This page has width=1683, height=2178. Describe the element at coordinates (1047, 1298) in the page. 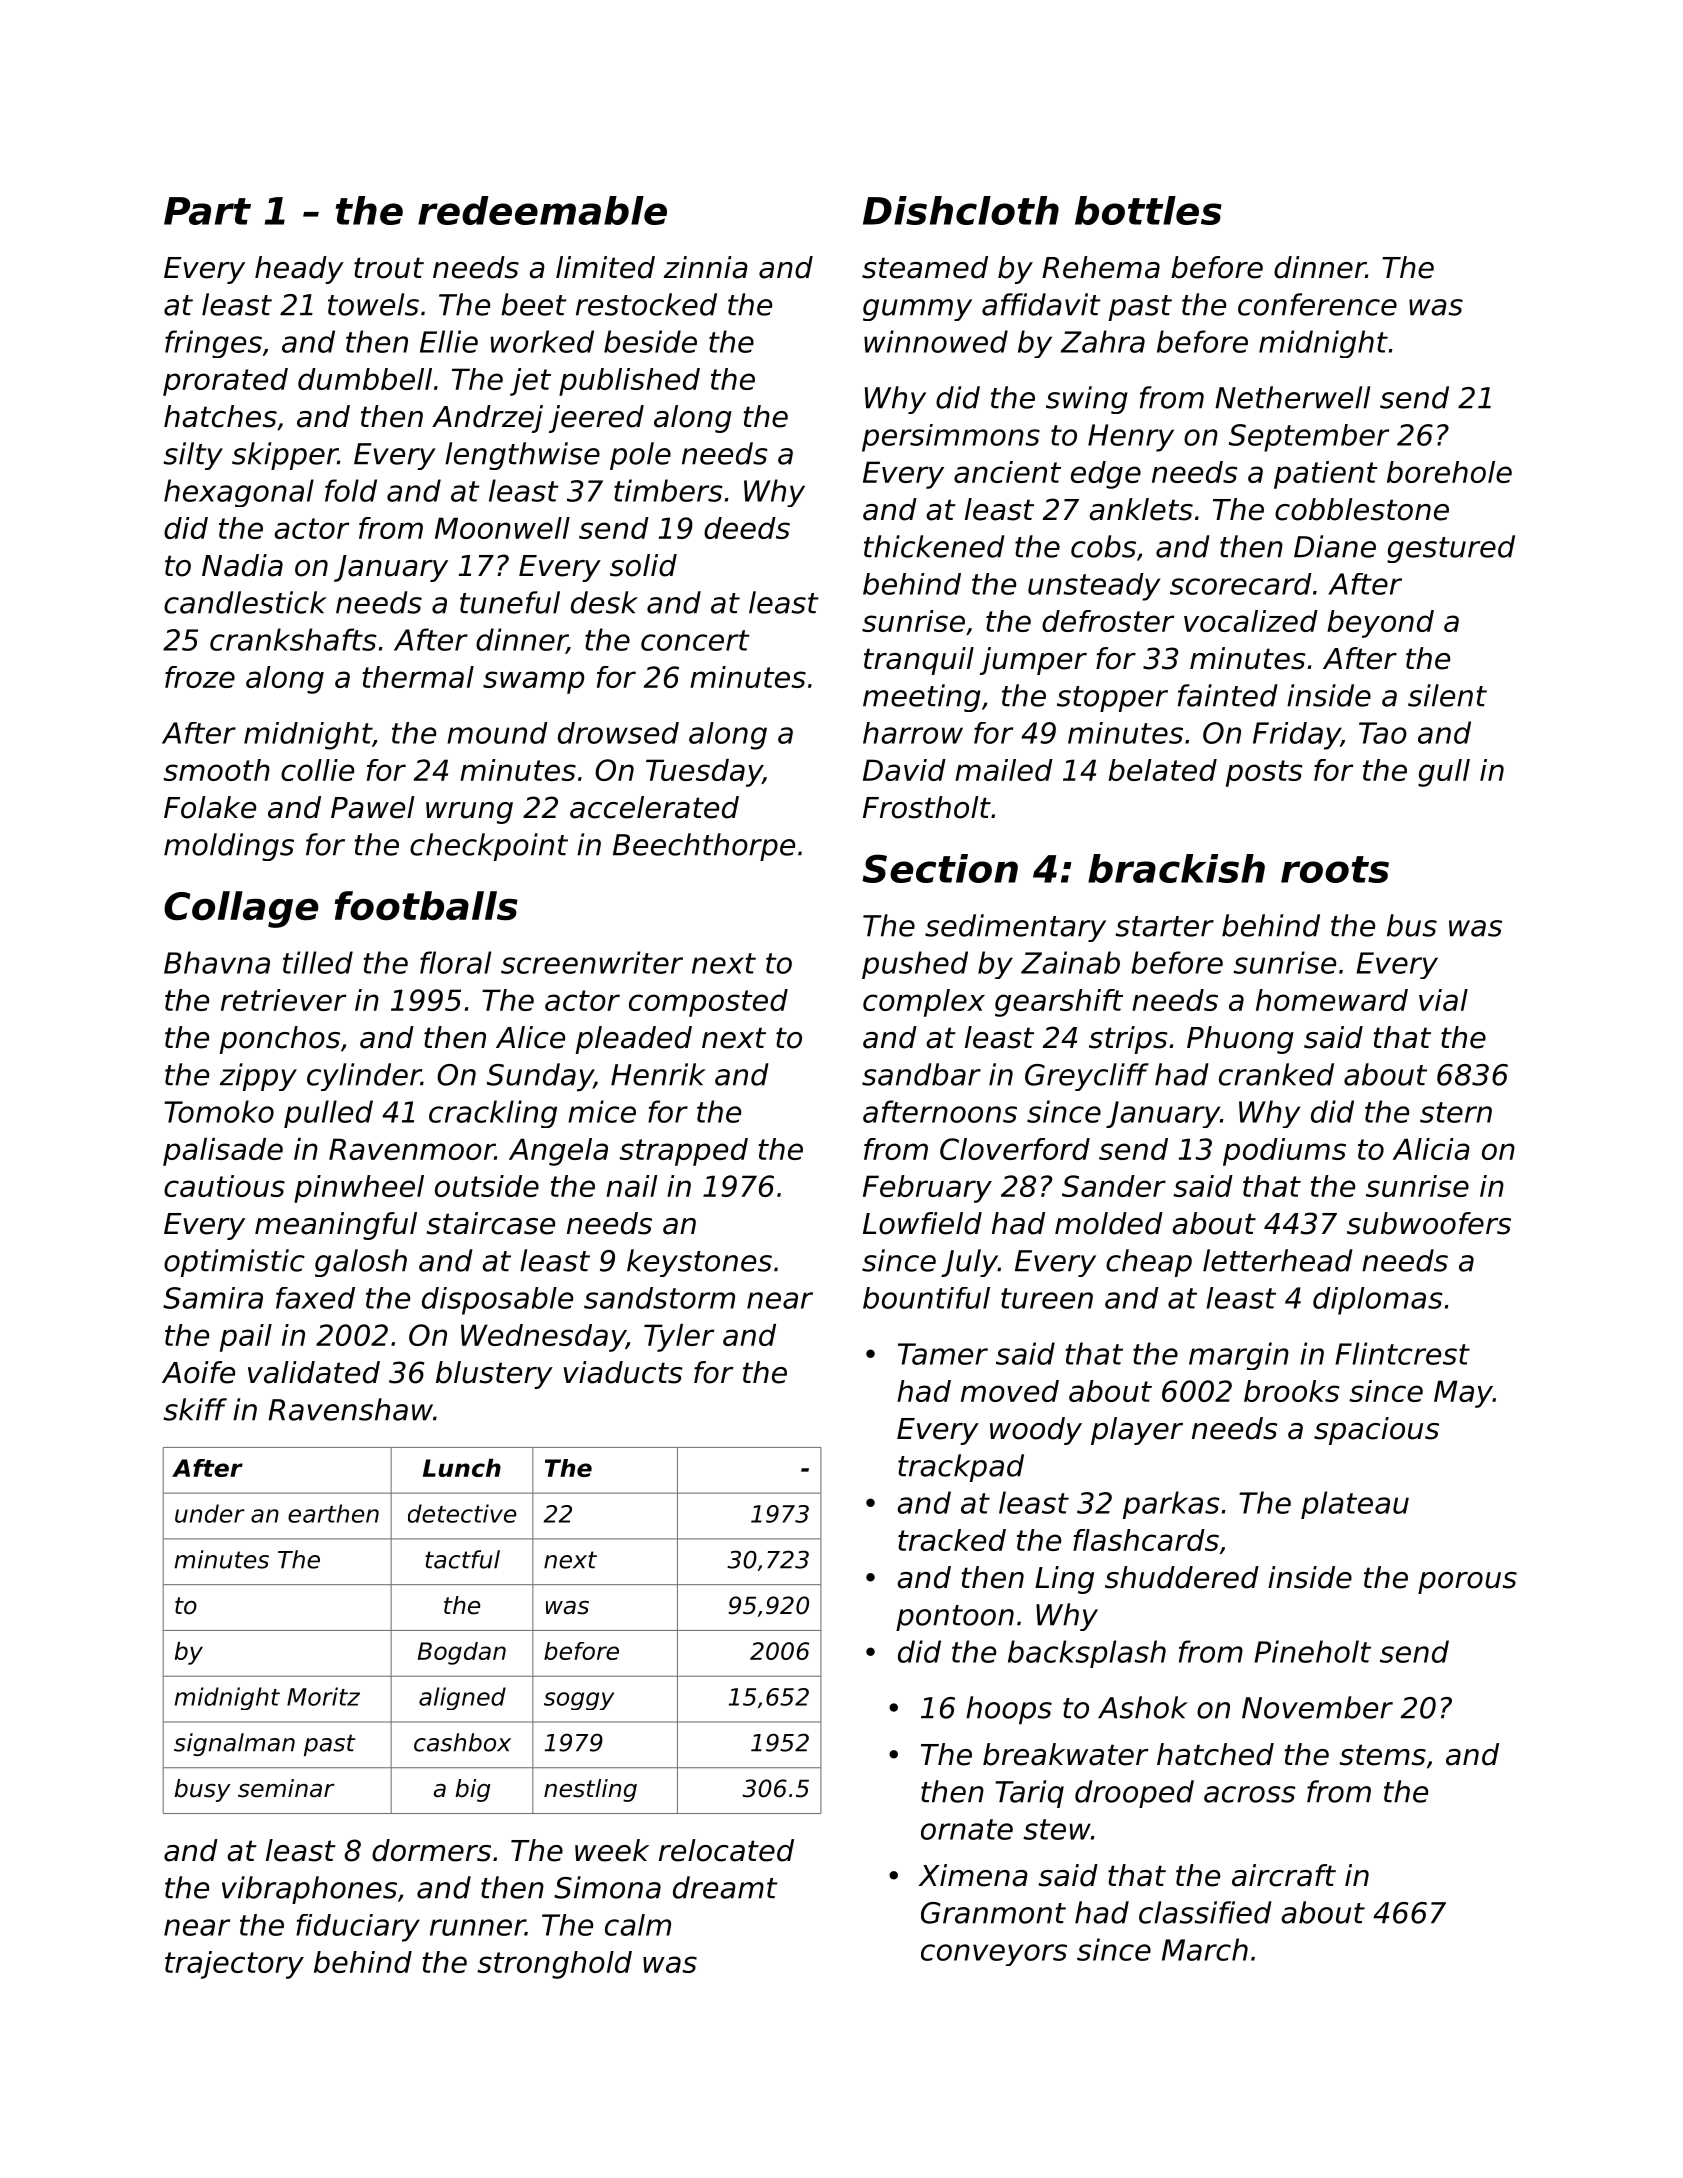

I see `tureen` at that location.
